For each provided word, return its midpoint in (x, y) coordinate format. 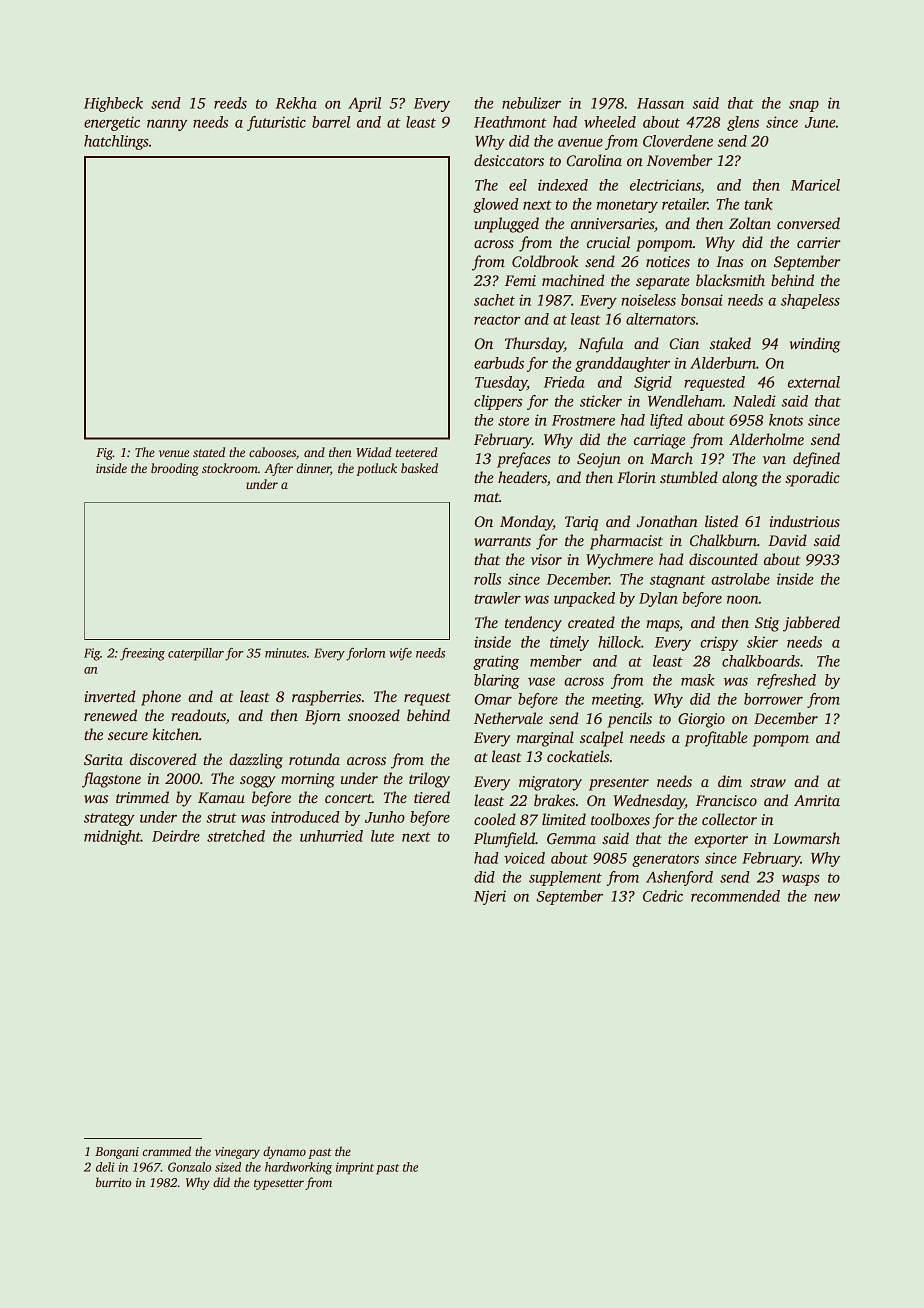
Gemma (571, 838)
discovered (163, 759)
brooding (174, 469)
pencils (629, 720)
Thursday (534, 345)
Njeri (490, 897)
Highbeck (113, 104)
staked (730, 343)
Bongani (117, 1153)
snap (804, 106)
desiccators (509, 160)
